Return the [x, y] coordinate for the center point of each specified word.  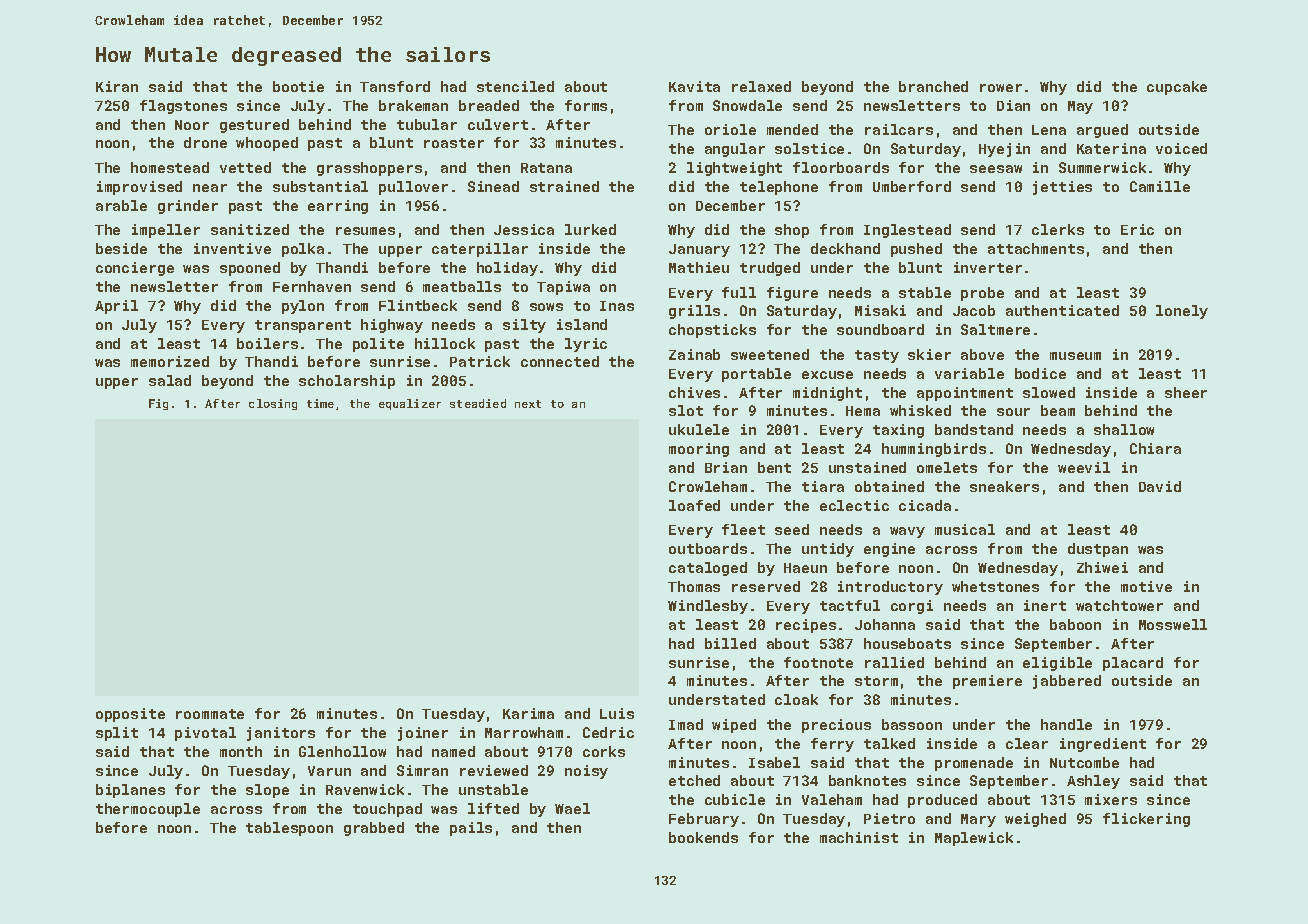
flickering [1146, 820]
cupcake [1177, 88]
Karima [528, 713]
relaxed [761, 86]
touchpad [387, 810]
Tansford [395, 86]
